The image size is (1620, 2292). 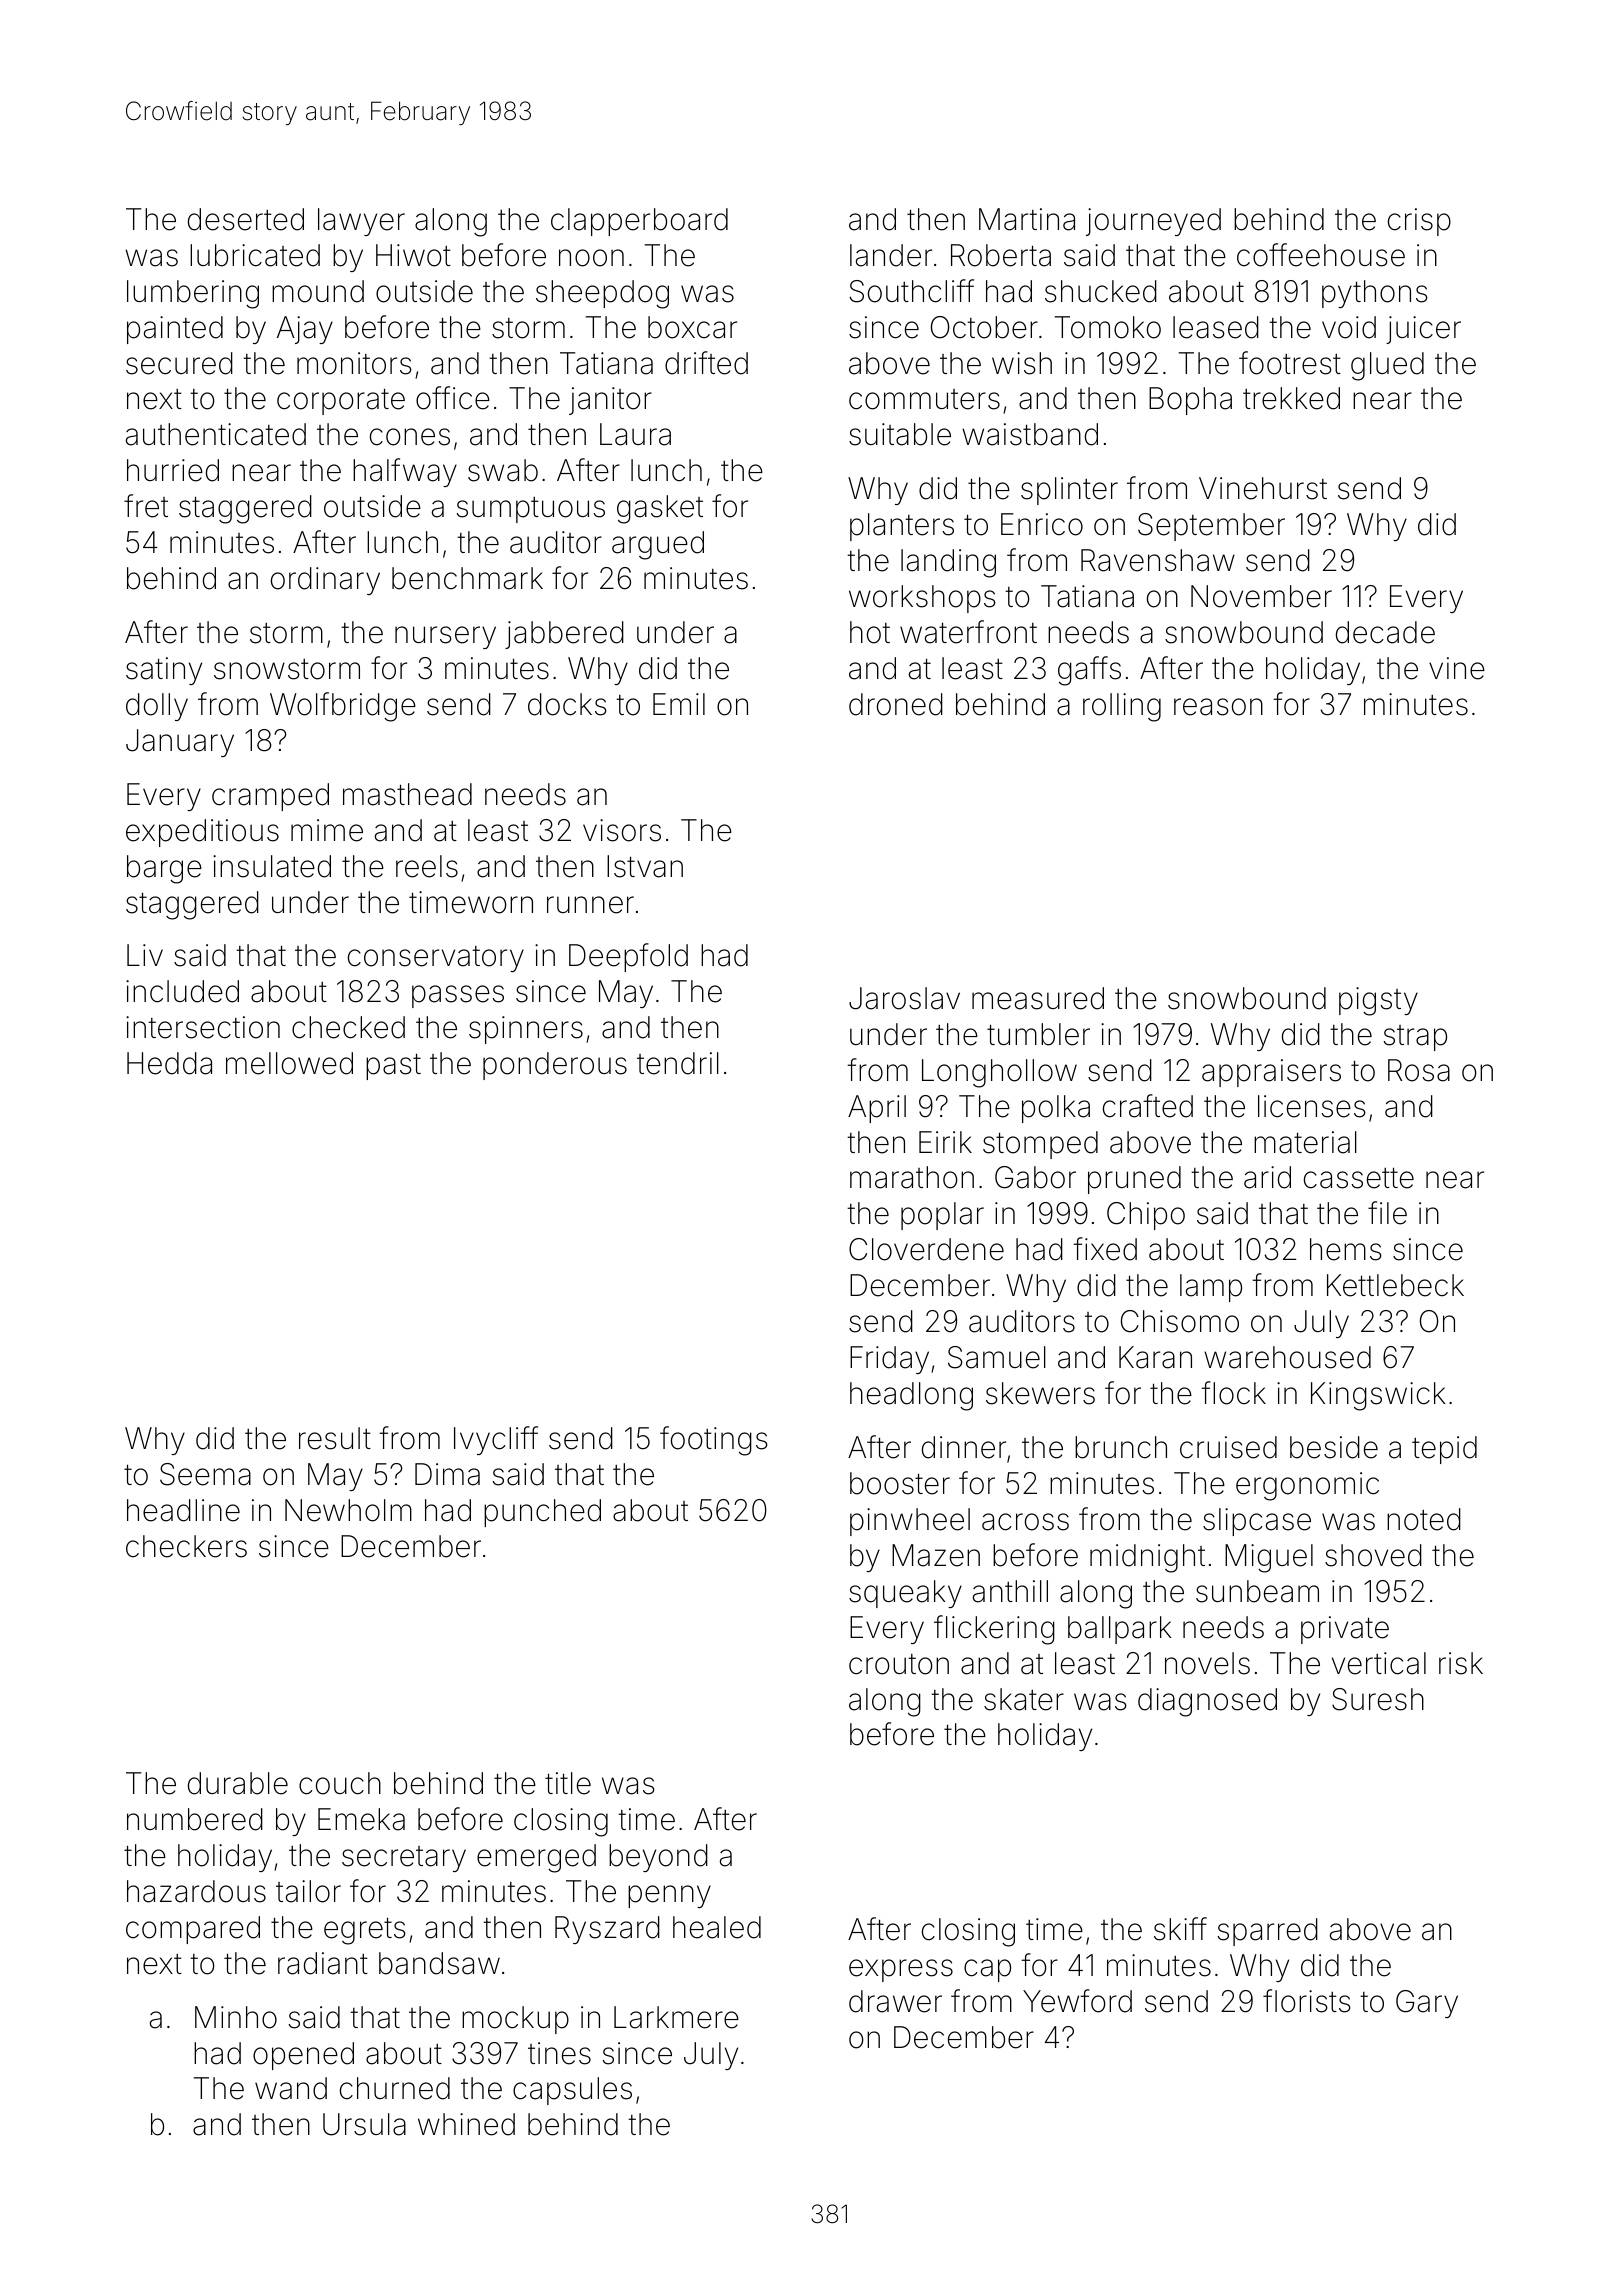 What do you see at coordinates (361, 222) in the page?
I see `lawyer` at bounding box center [361, 222].
